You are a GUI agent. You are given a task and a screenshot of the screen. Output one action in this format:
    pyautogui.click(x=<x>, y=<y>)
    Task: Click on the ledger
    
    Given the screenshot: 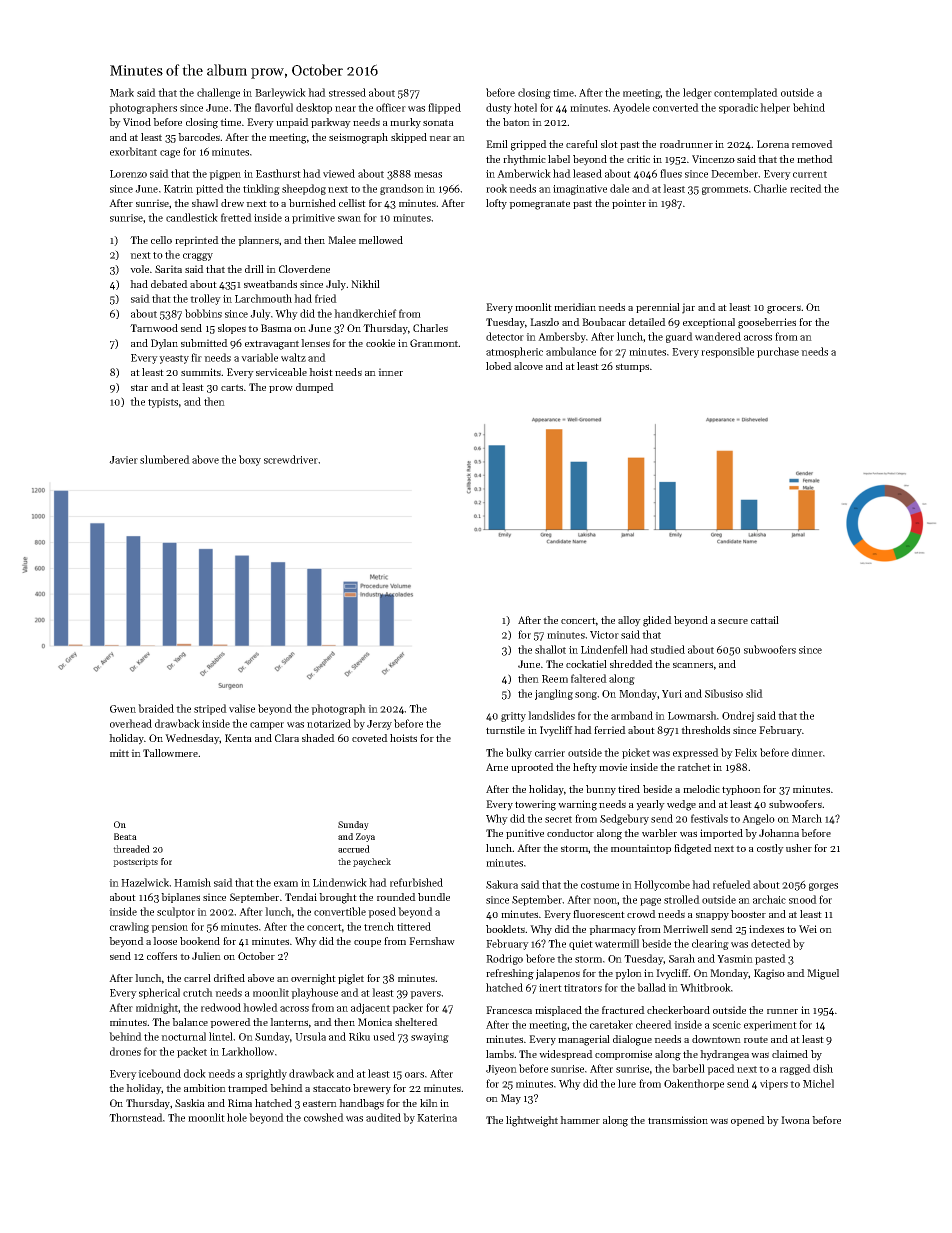 What is the action you would take?
    pyautogui.click(x=697, y=93)
